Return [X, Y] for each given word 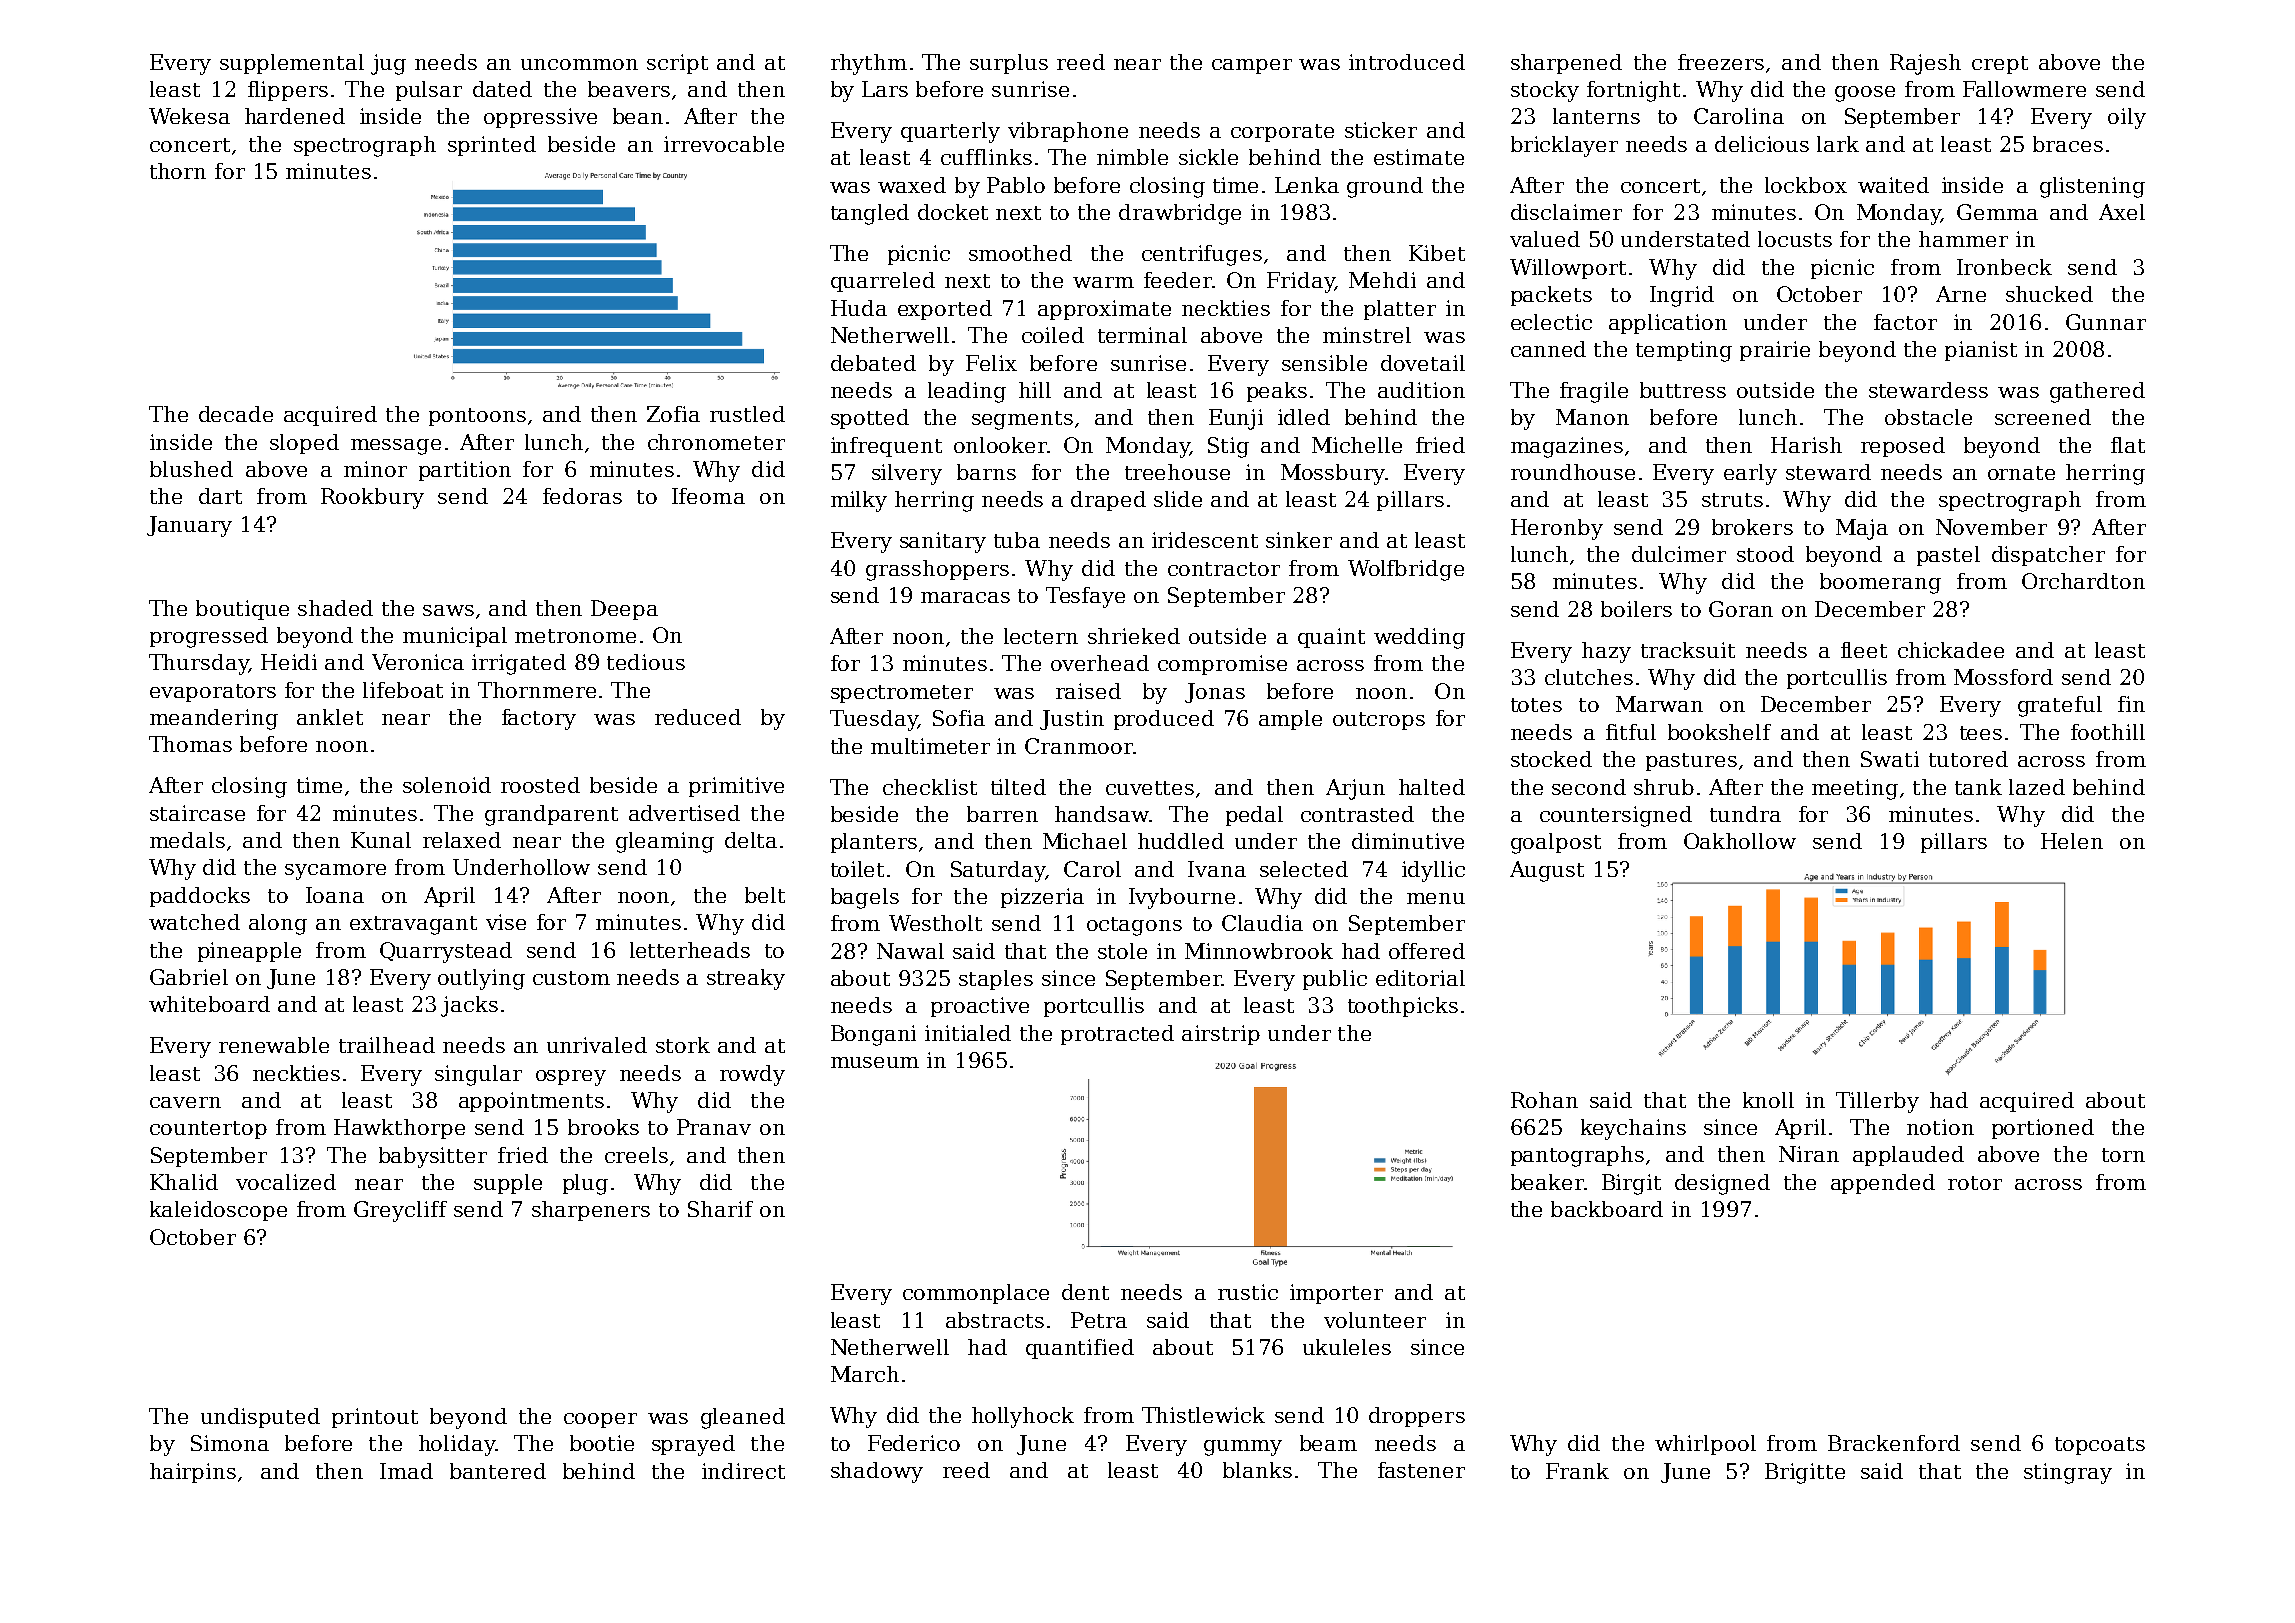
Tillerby [1877, 1102]
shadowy [877, 1472]
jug [388, 64]
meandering [214, 719]
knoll [1768, 1100]
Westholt [935, 923]
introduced [1407, 62]
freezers [1721, 62]
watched [194, 922]
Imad [406, 1471]
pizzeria [1042, 898]
